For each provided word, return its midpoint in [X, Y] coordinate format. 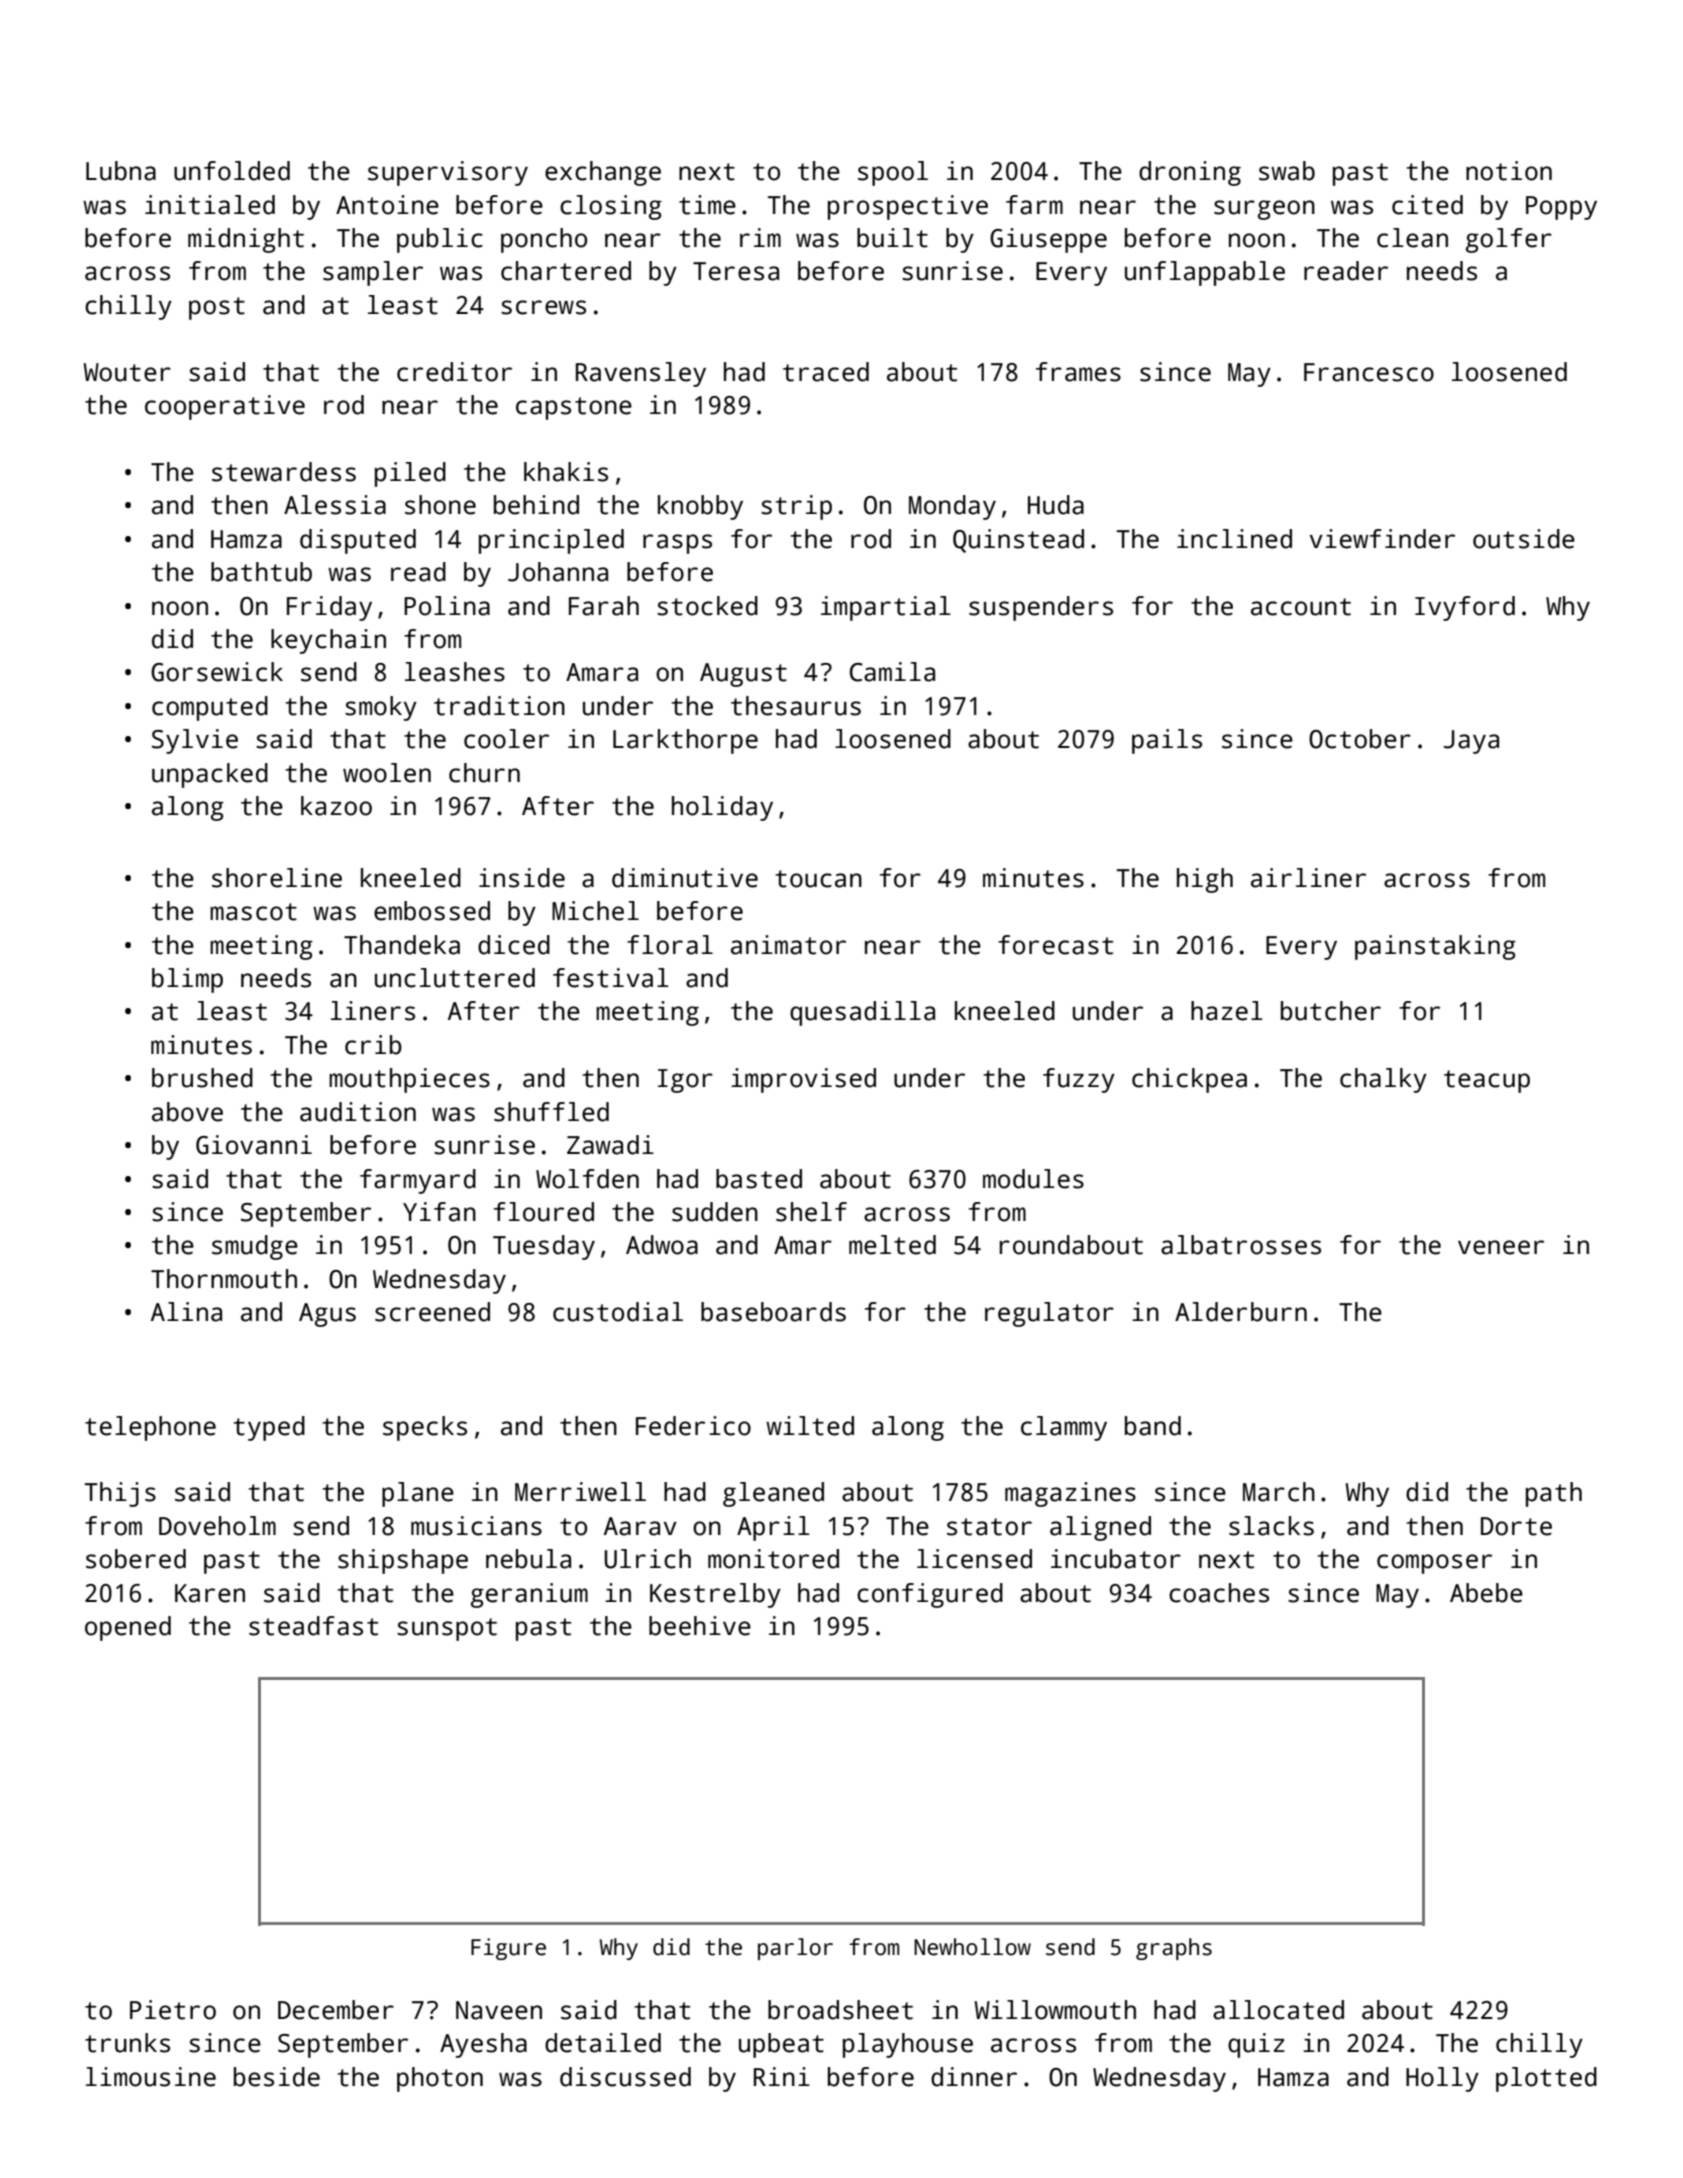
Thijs [120, 1494]
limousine [151, 2077]
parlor [795, 1949]
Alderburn [1241, 1312]
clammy [1064, 1428]
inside [522, 878]
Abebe [1486, 1593]
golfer [1509, 240]
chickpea [1189, 1080]
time [707, 205]
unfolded [232, 171]
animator [788, 945]
